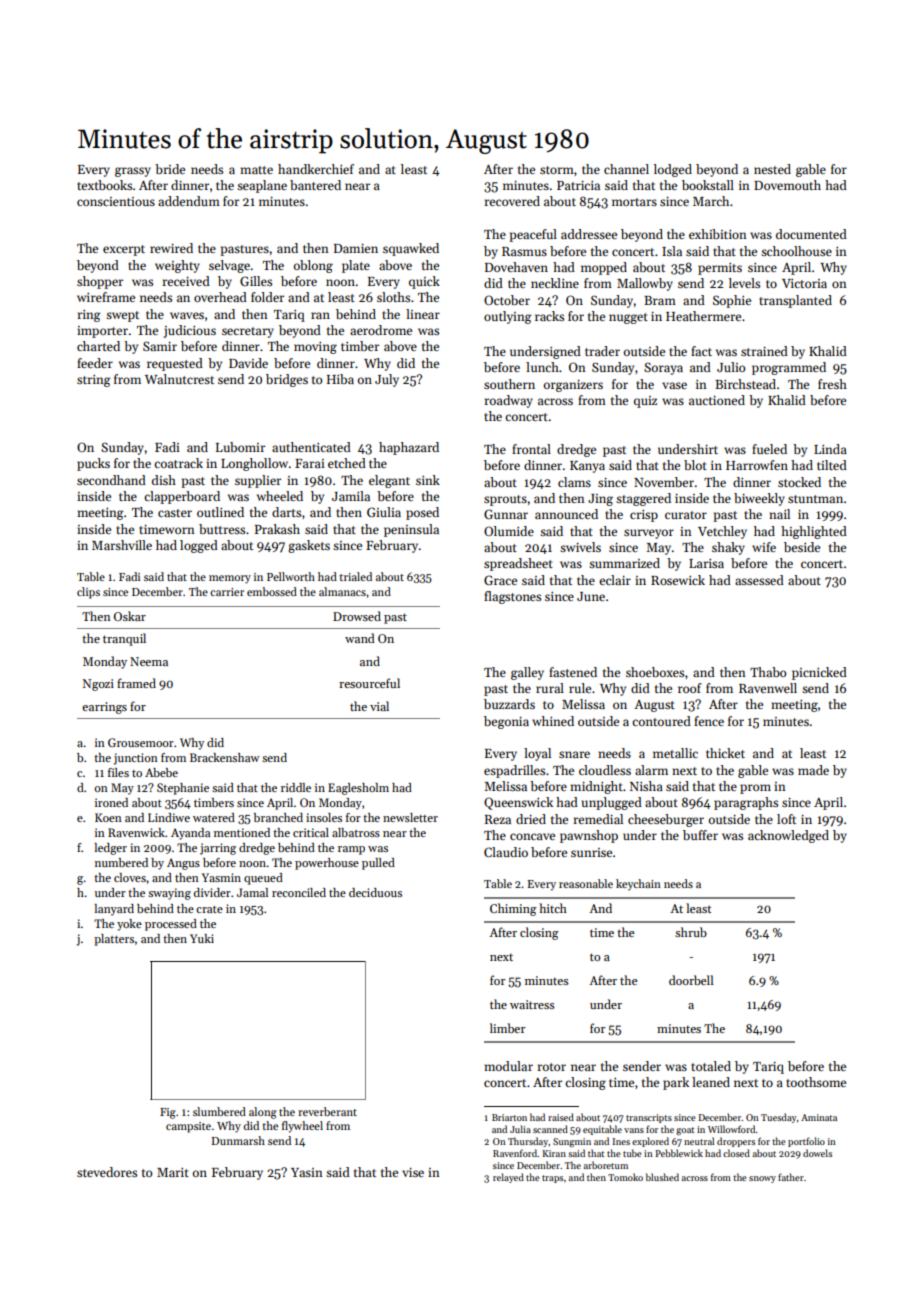 This document has width=924, height=1314. Describe the element at coordinates (574, 482) in the document. I see `clams` at that location.
